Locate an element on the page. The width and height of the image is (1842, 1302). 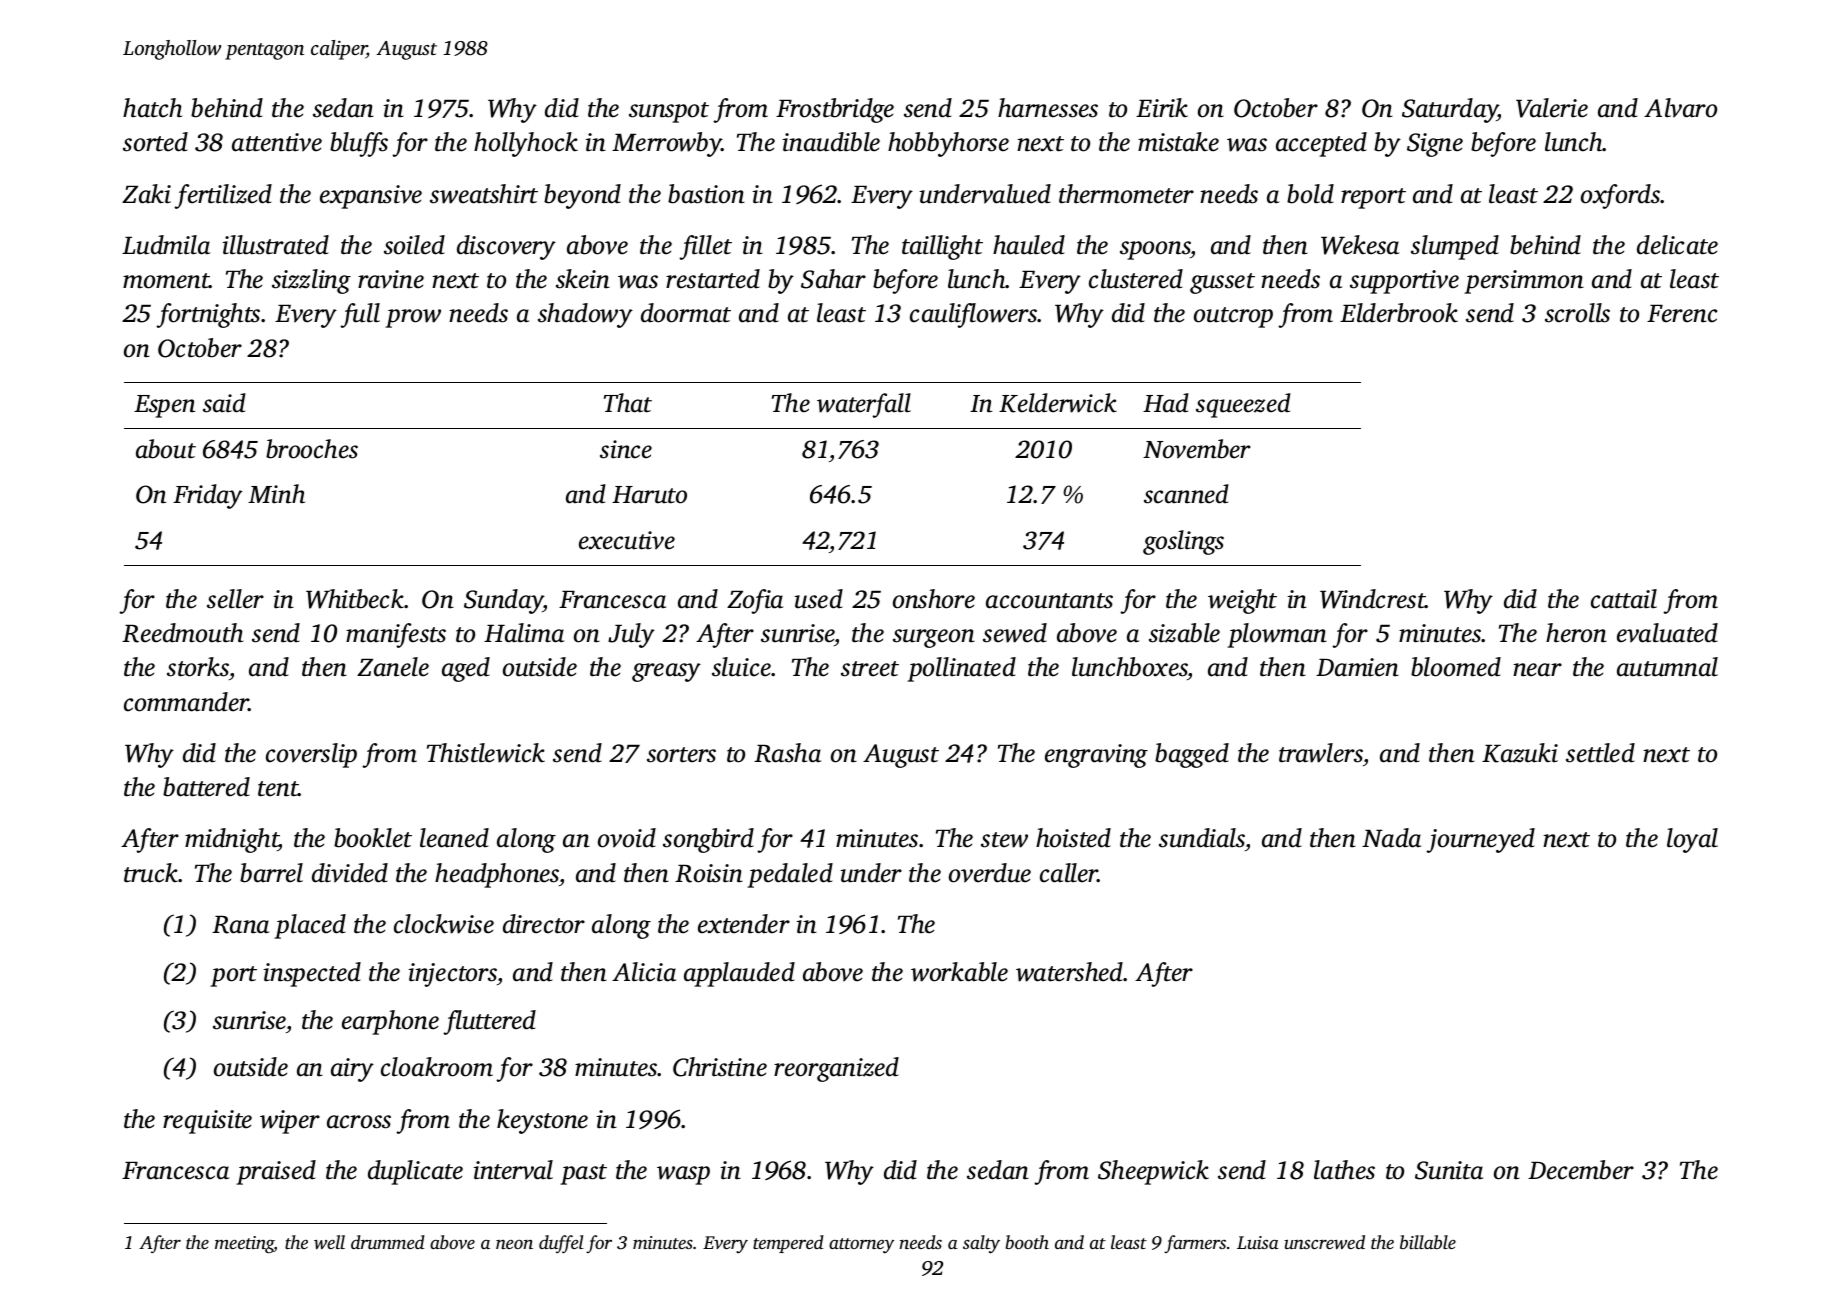
meeting is located at coordinates (244, 1245).
